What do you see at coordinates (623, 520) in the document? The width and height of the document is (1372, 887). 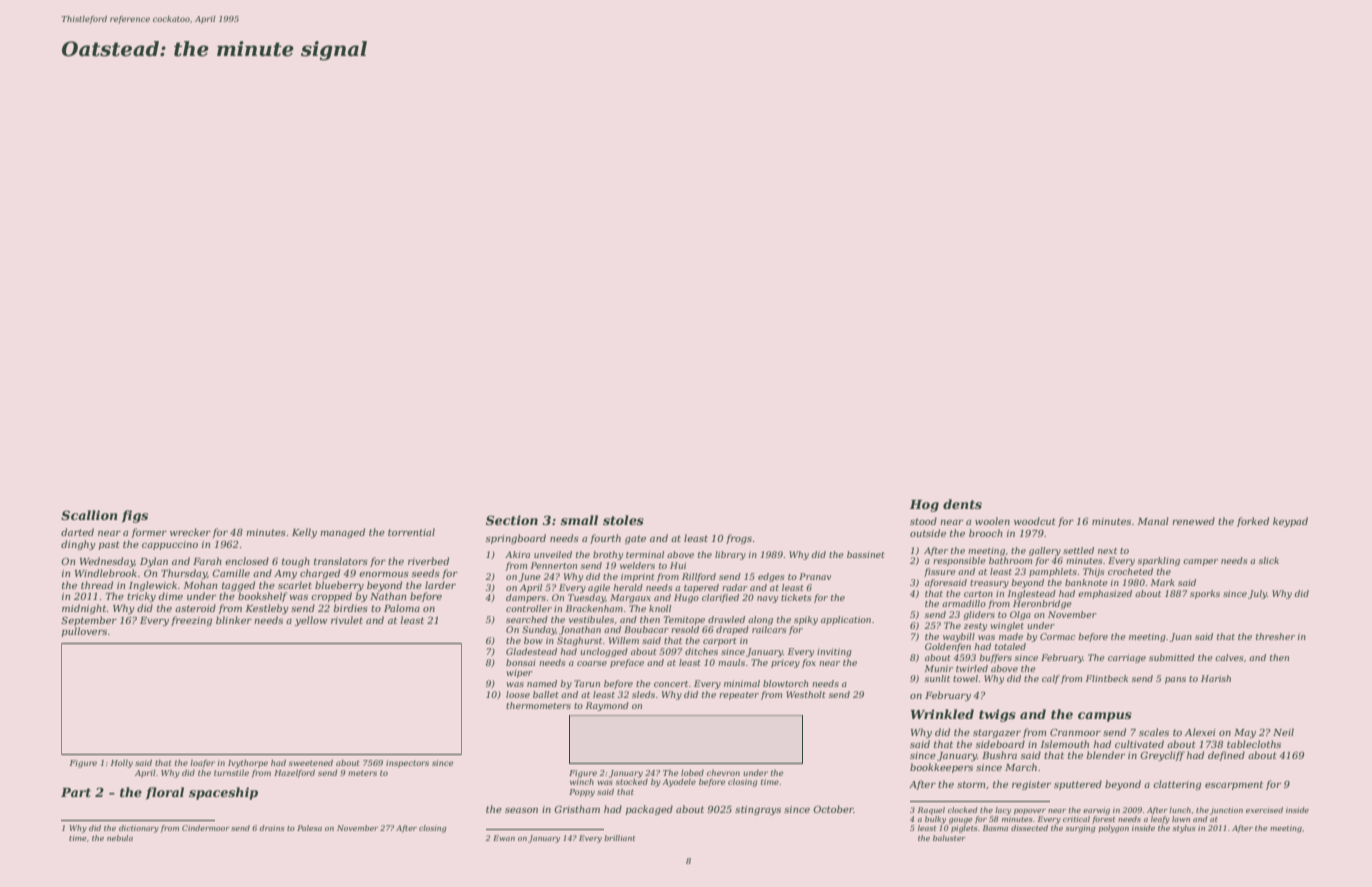 I see `stoles` at bounding box center [623, 520].
